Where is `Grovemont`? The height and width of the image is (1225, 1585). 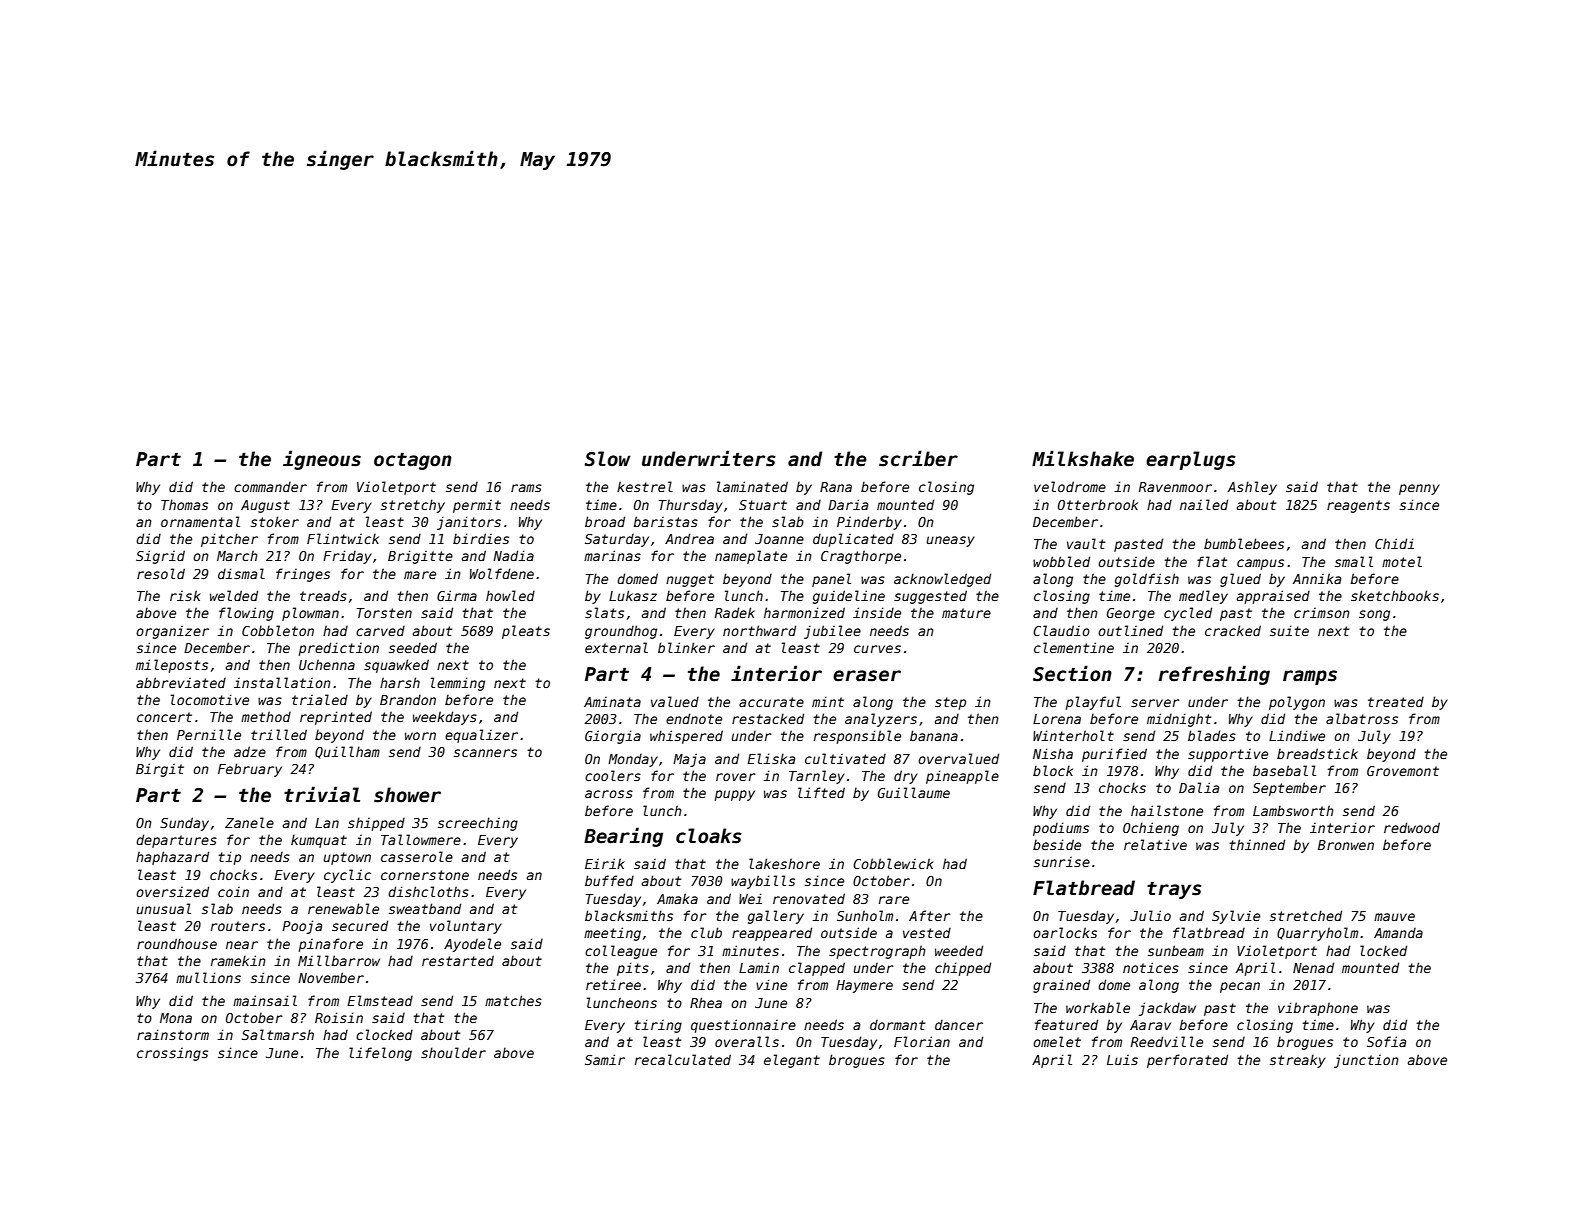
Grovemont is located at coordinates (1403, 771).
